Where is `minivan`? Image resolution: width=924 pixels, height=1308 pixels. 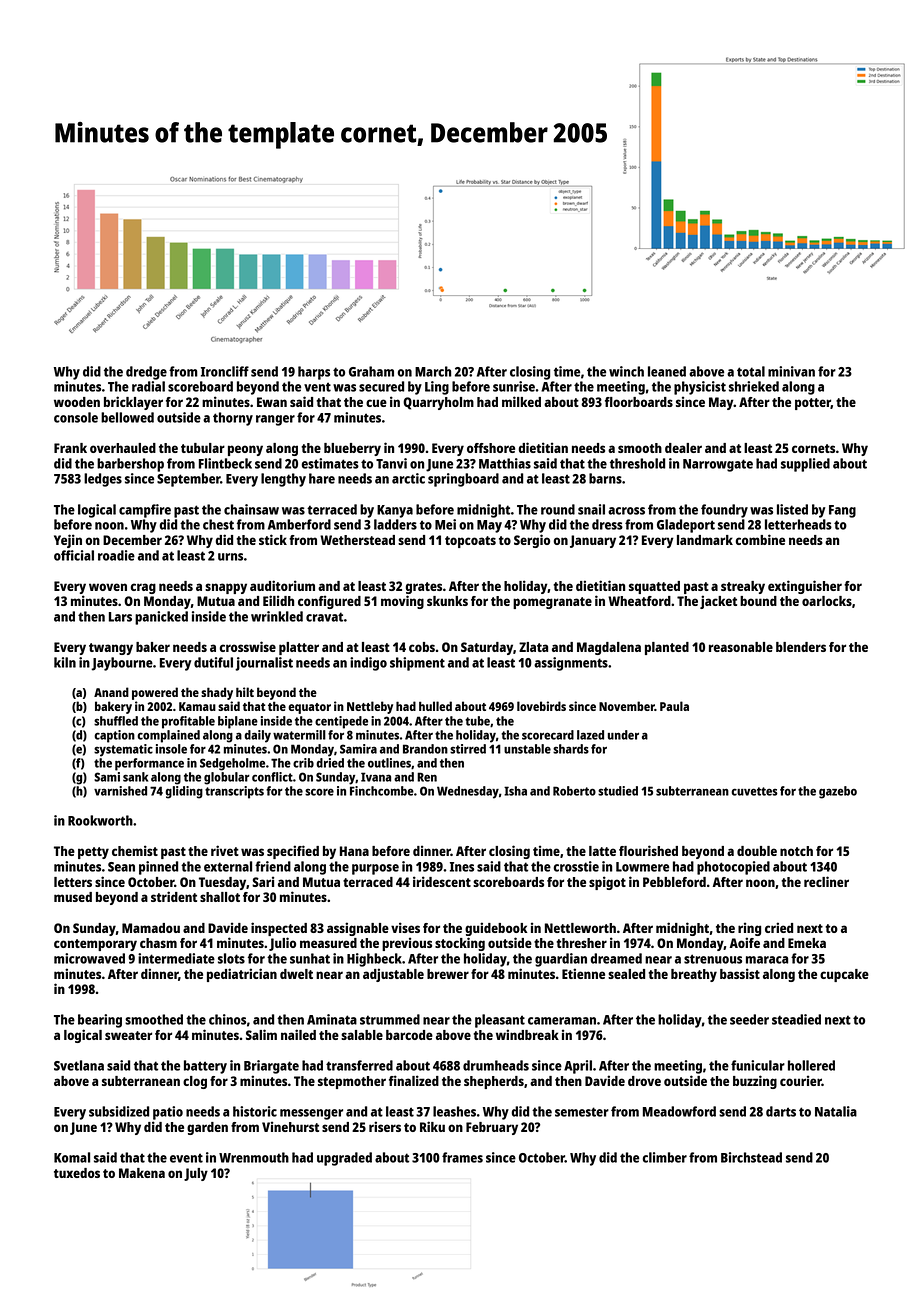 minivan is located at coordinates (791, 371).
